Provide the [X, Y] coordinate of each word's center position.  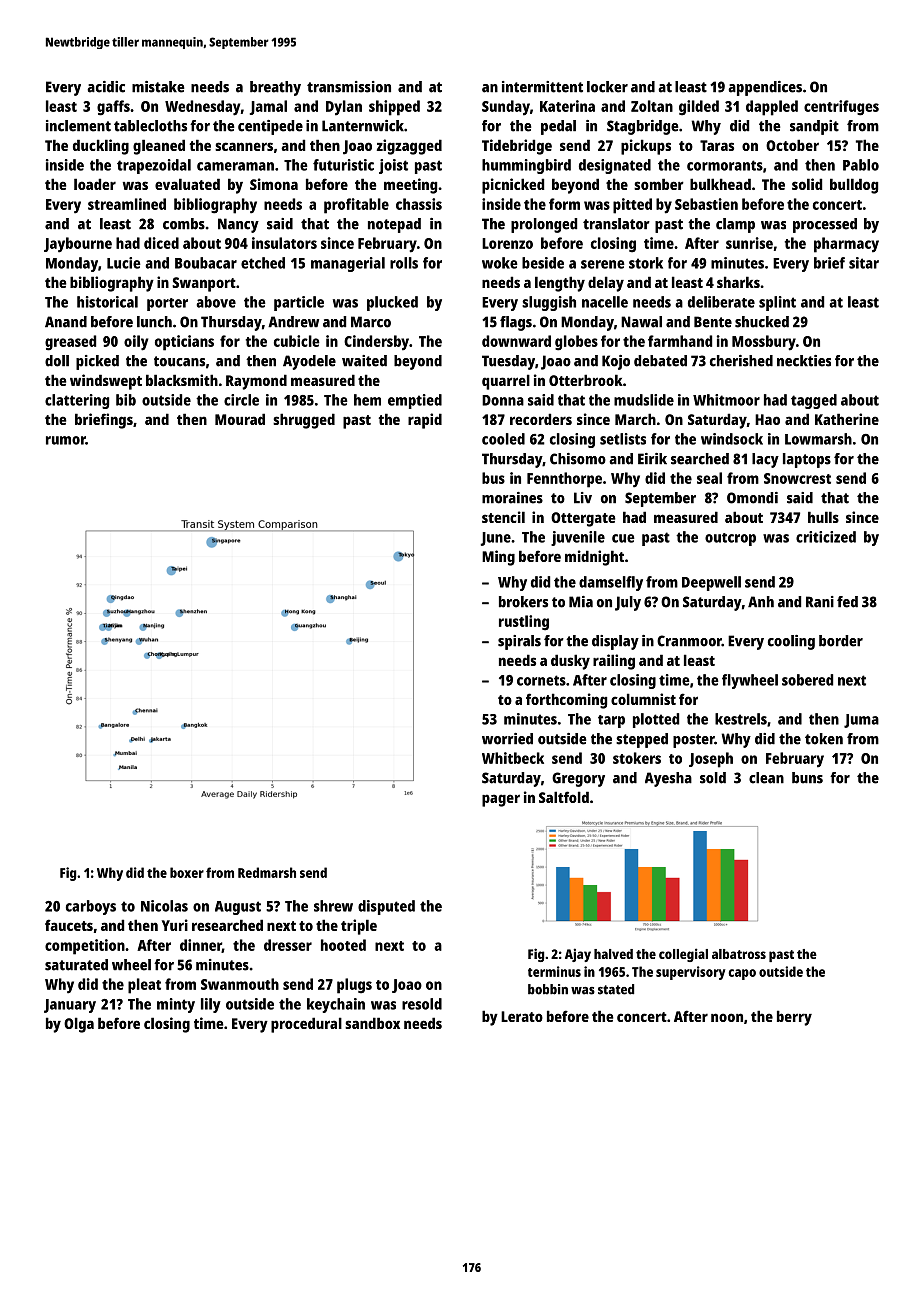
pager [501, 800]
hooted [343, 945]
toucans [179, 361]
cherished [741, 361]
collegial [683, 955]
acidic [106, 87]
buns [807, 778]
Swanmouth [240, 984]
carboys [91, 907]
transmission [349, 87]
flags [516, 323]
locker [607, 87]
